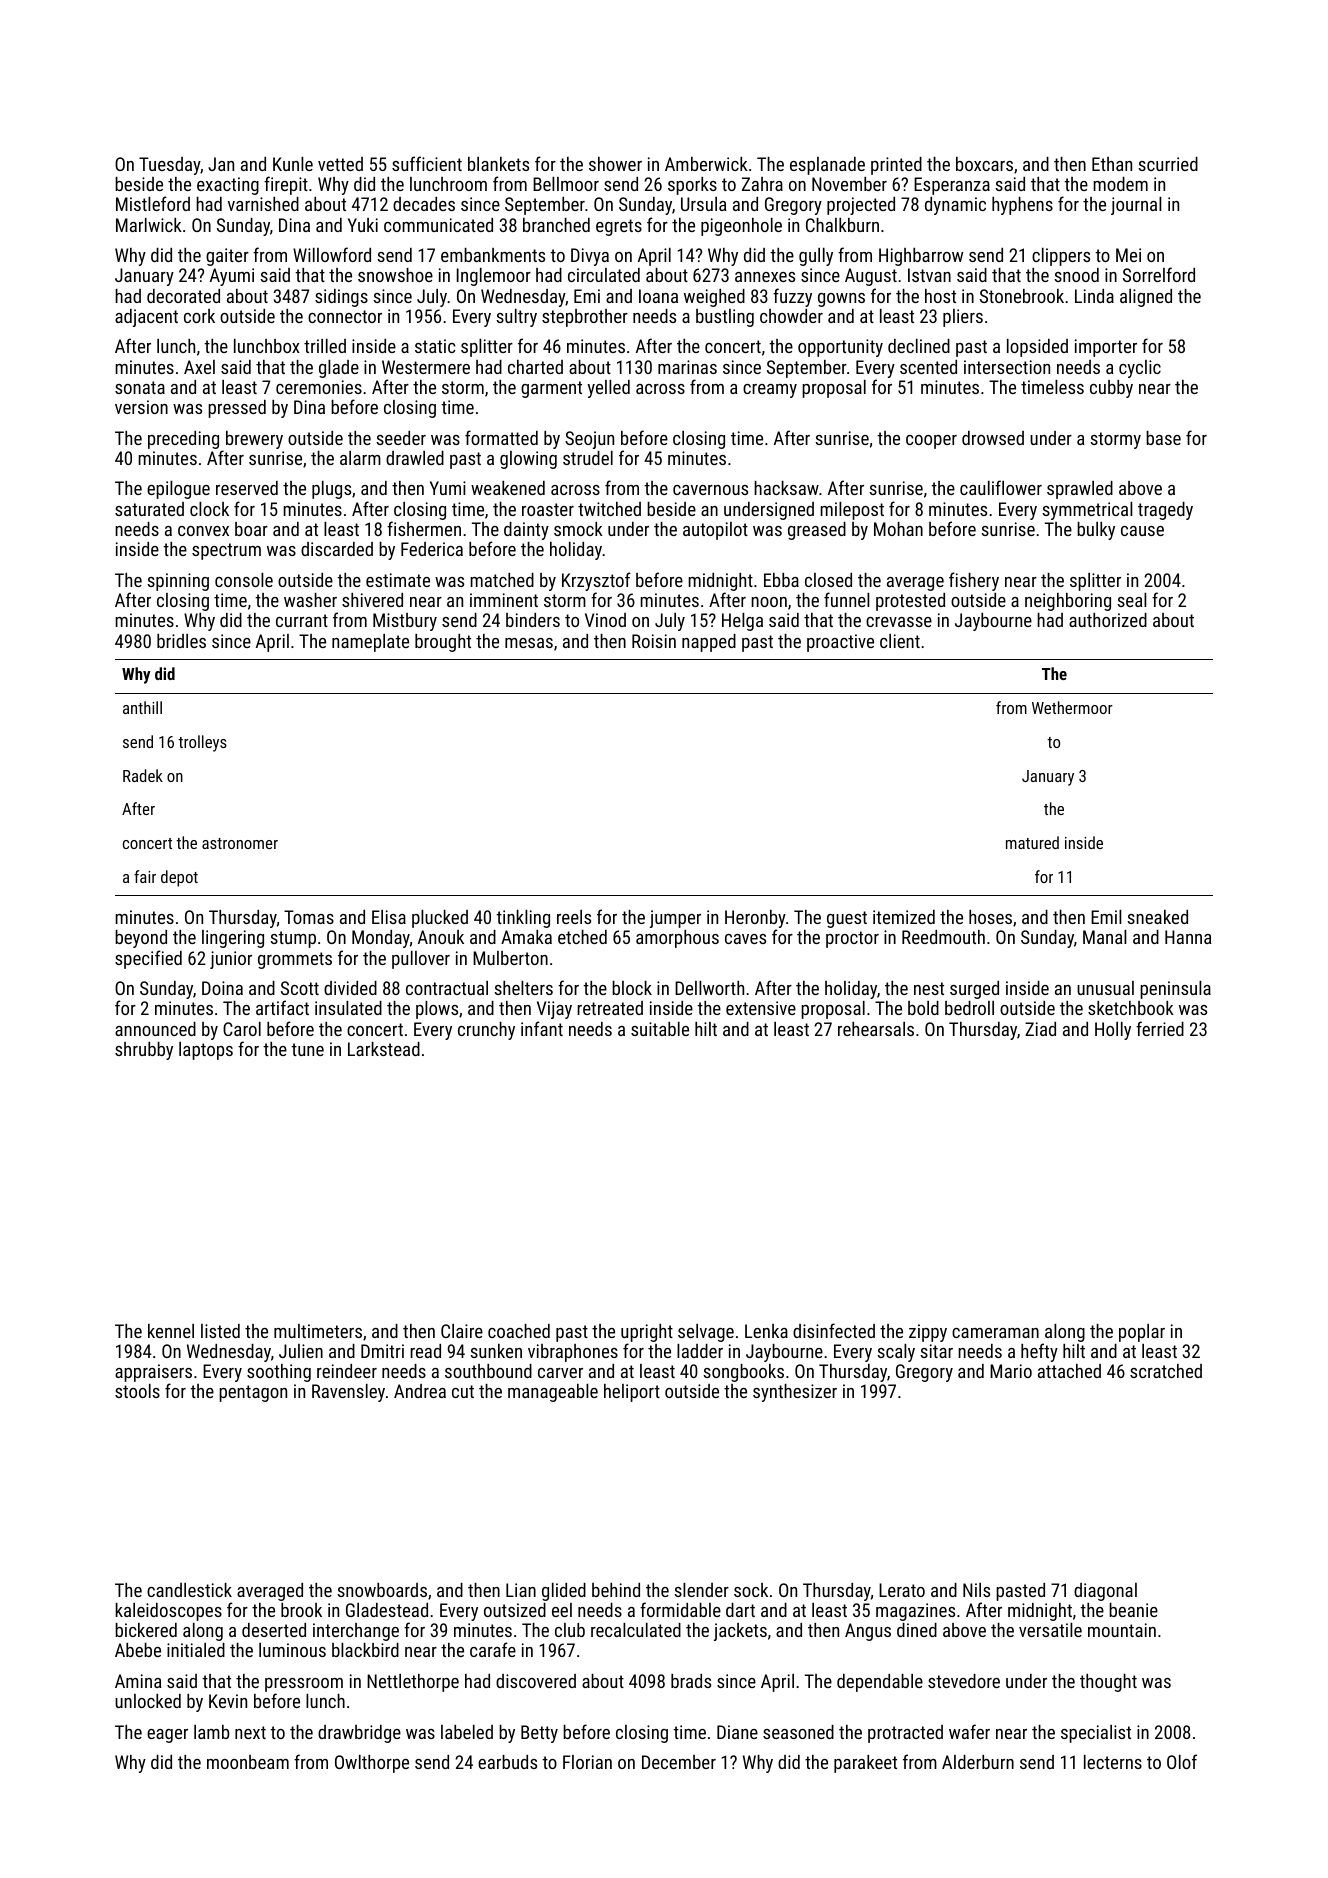 The height and width of the page is (1878, 1328). Describe the element at coordinates (309, 917) in the page. I see `Tomas` at that location.
